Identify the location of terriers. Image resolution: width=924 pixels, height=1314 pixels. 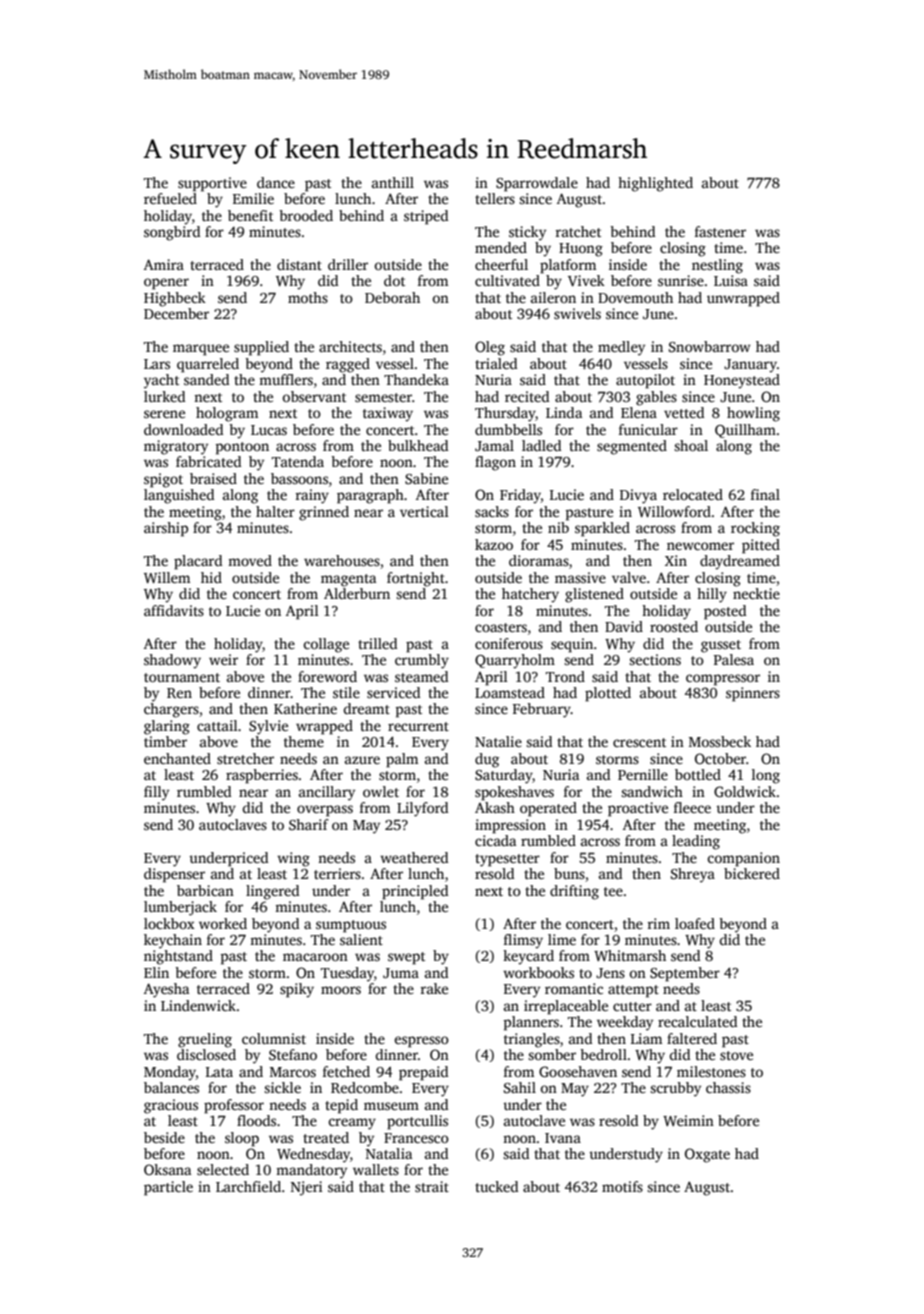
(337, 873).
